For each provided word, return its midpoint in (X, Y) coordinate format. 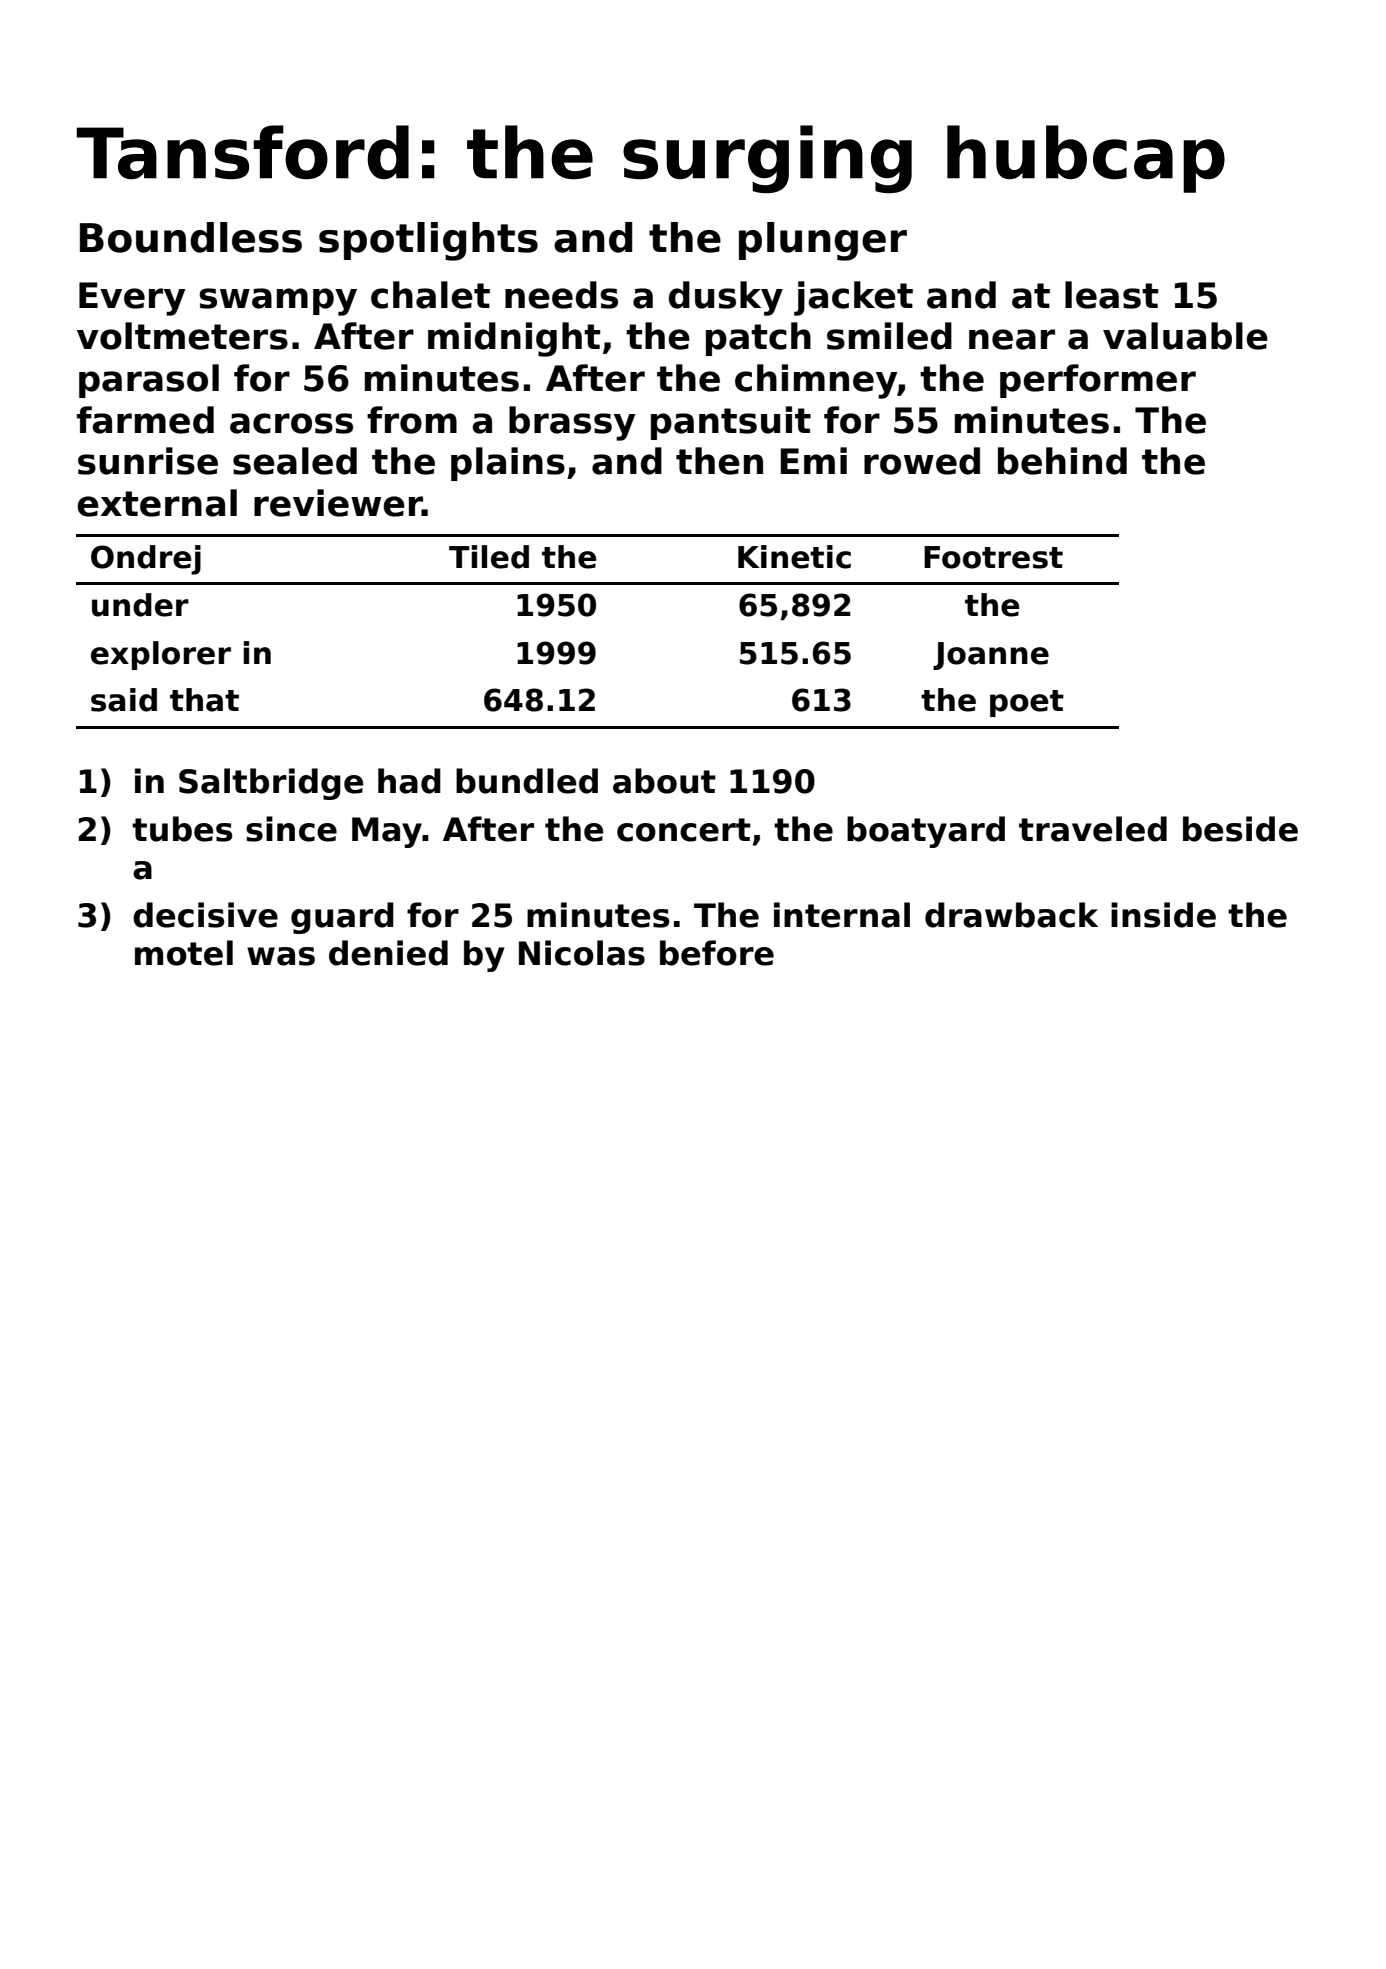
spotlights (428, 241)
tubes (182, 829)
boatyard (926, 832)
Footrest (993, 557)
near (1012, 339)
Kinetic (794, 557)
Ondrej (146, 560)
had (409, 781)
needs (561, 295)
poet (1027, 703)
